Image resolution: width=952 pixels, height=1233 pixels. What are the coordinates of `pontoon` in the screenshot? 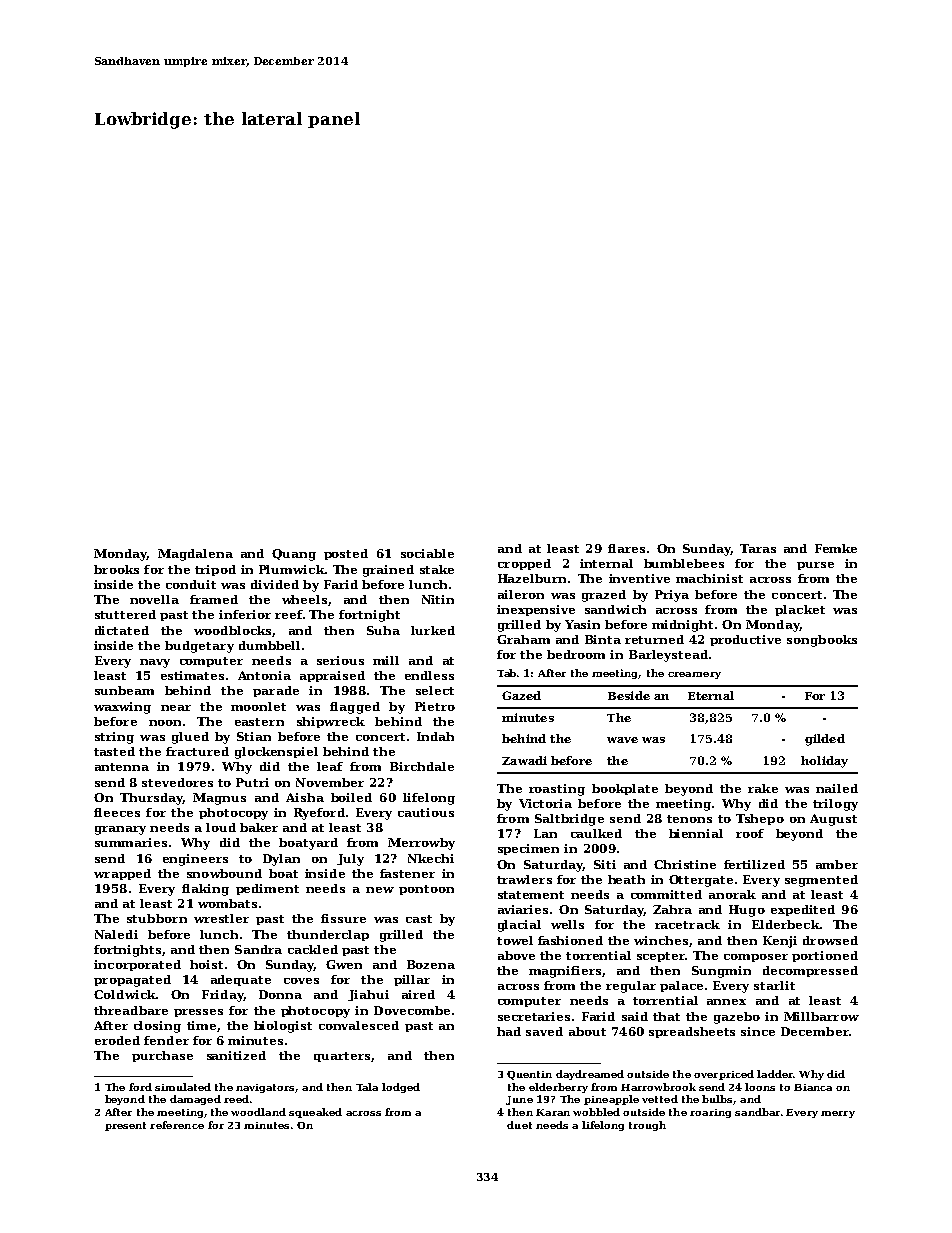 It's located at (426, 890).
